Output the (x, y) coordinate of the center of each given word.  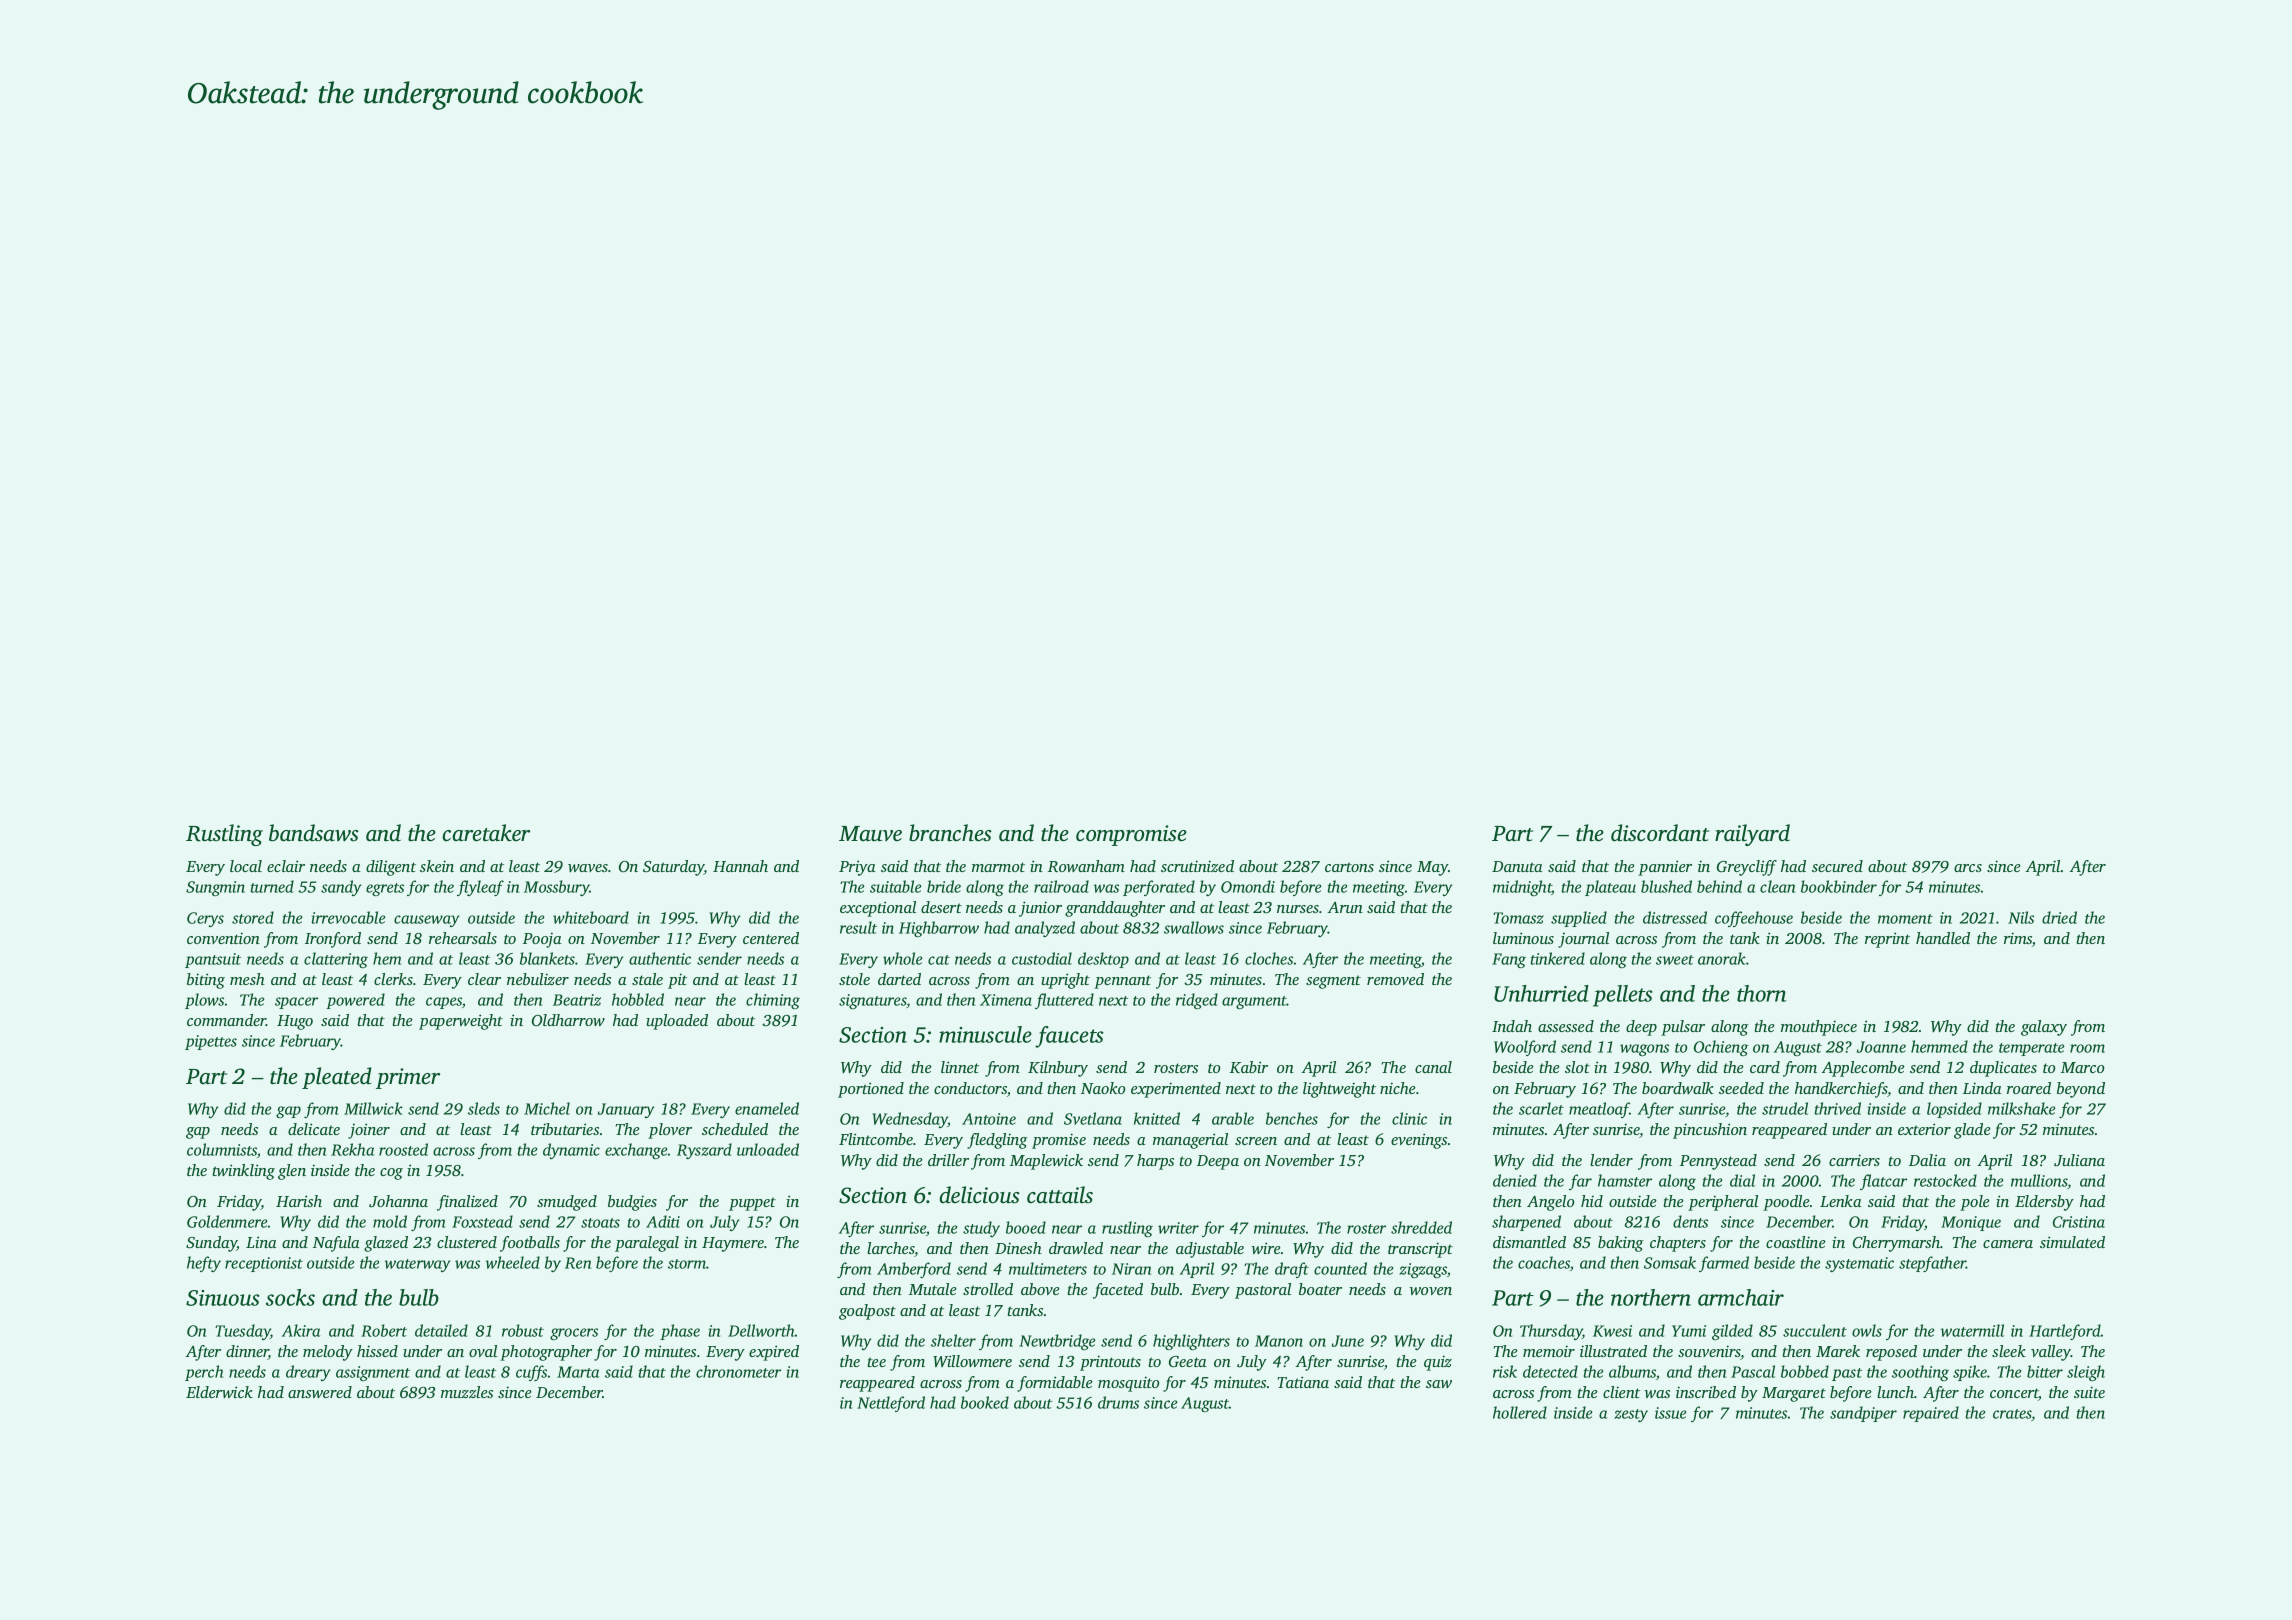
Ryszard (704, 1151)
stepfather (1932, 1264)
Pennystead (1718, 1162)
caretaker (486, 833)
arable (1233, 1118)
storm (687, 1264)
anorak (1722, 958)
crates (2012, 1415)
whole (902, 958)
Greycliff (1747, 868)
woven (1430, 1291)
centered (771, 938)
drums (1118, 1402)
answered (320, 1392)
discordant (1660, 833)
